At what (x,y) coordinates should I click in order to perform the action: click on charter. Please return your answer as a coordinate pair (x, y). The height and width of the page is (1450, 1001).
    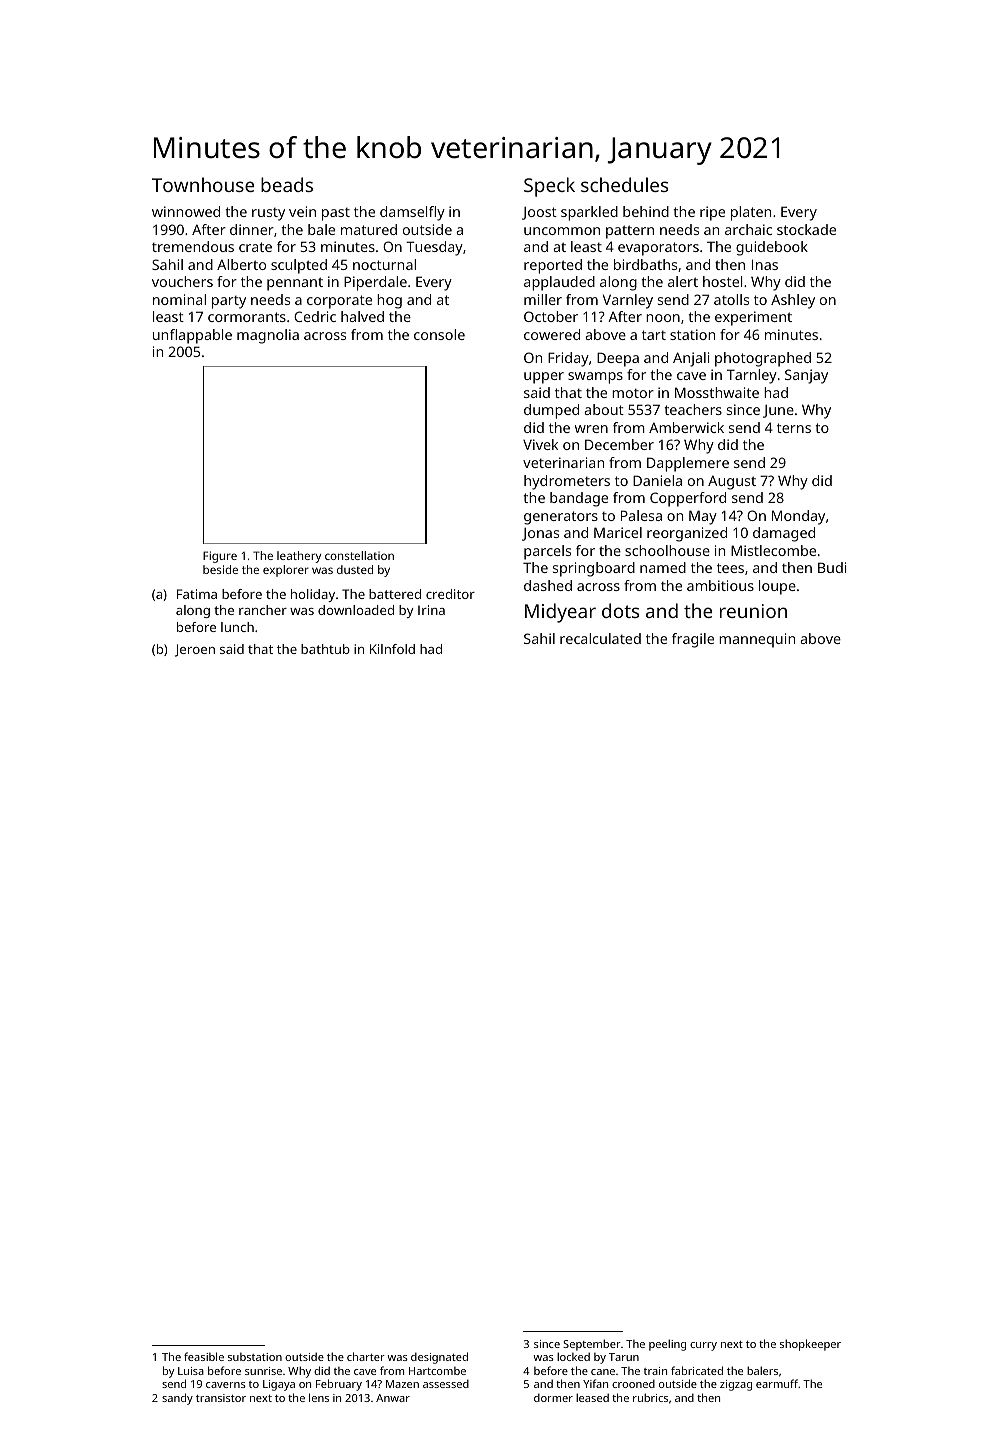
    Looking at the image, I should click on (366, 1356).
